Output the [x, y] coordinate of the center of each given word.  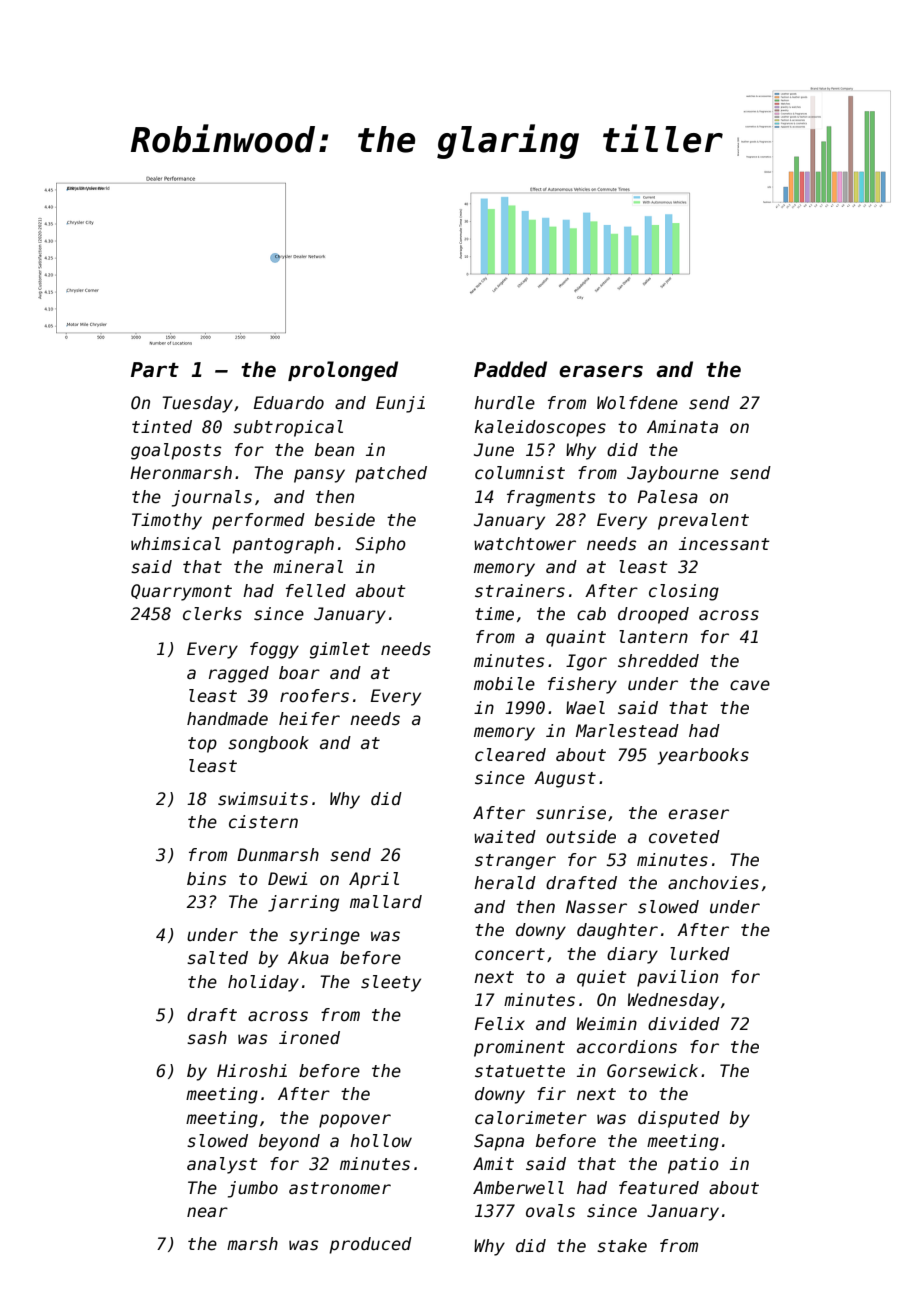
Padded [510, 369]
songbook [268, 744]
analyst [222, 1165]
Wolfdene [637, 403]
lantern [653, 637]
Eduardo [289, 403]
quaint [576, 638]
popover [355, 1121]
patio [693, 1165]
